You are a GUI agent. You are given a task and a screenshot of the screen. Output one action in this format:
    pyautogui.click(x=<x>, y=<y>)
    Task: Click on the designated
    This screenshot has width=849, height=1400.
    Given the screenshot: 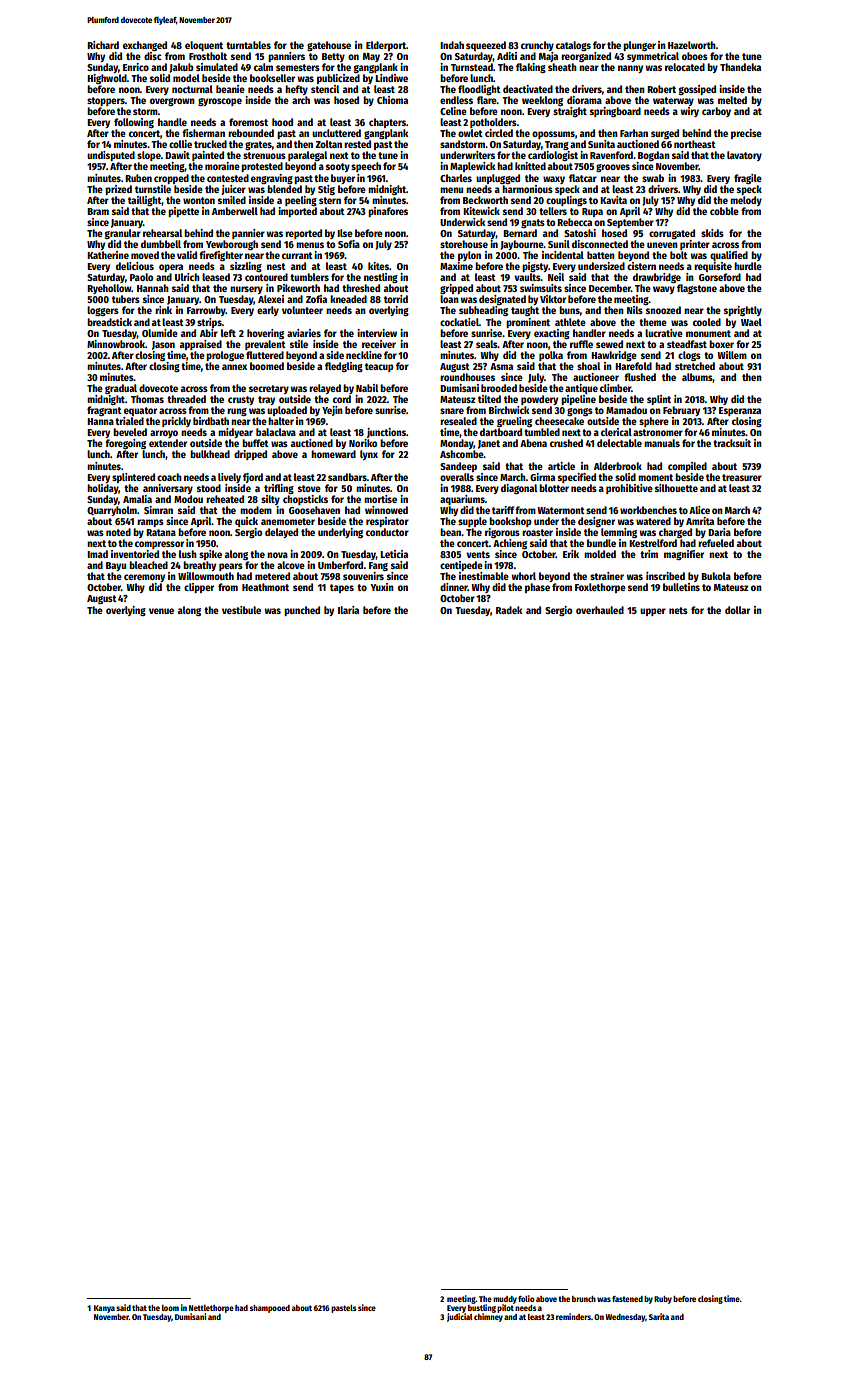 What is the action you would take?
    pyautogui.click(x=502, y=300)
